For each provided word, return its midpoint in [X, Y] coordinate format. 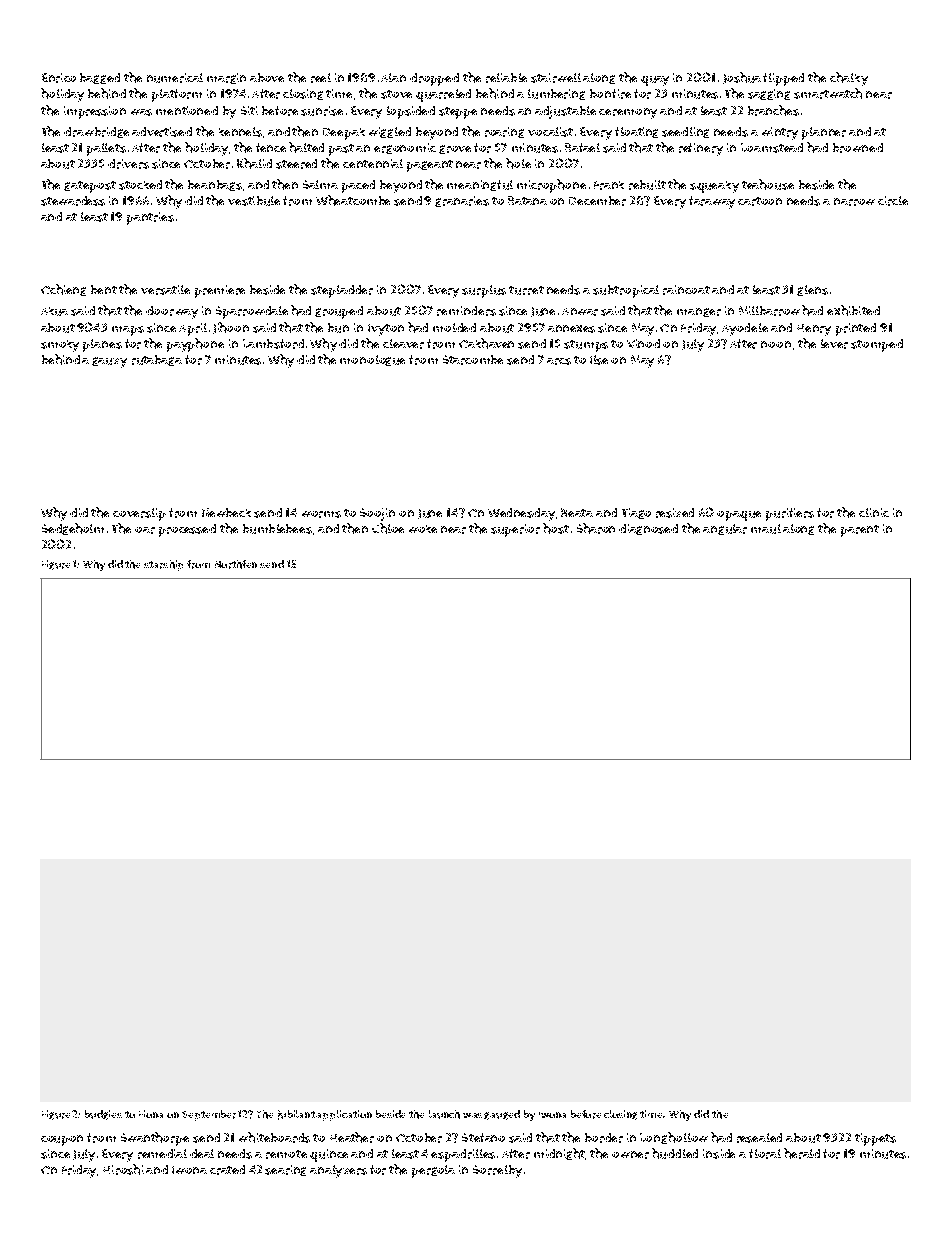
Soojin [377, 514]
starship [163, 565]
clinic [874, 512]
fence [271, 147]
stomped [877, 345]
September [209, 1115]
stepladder [342, 291]
